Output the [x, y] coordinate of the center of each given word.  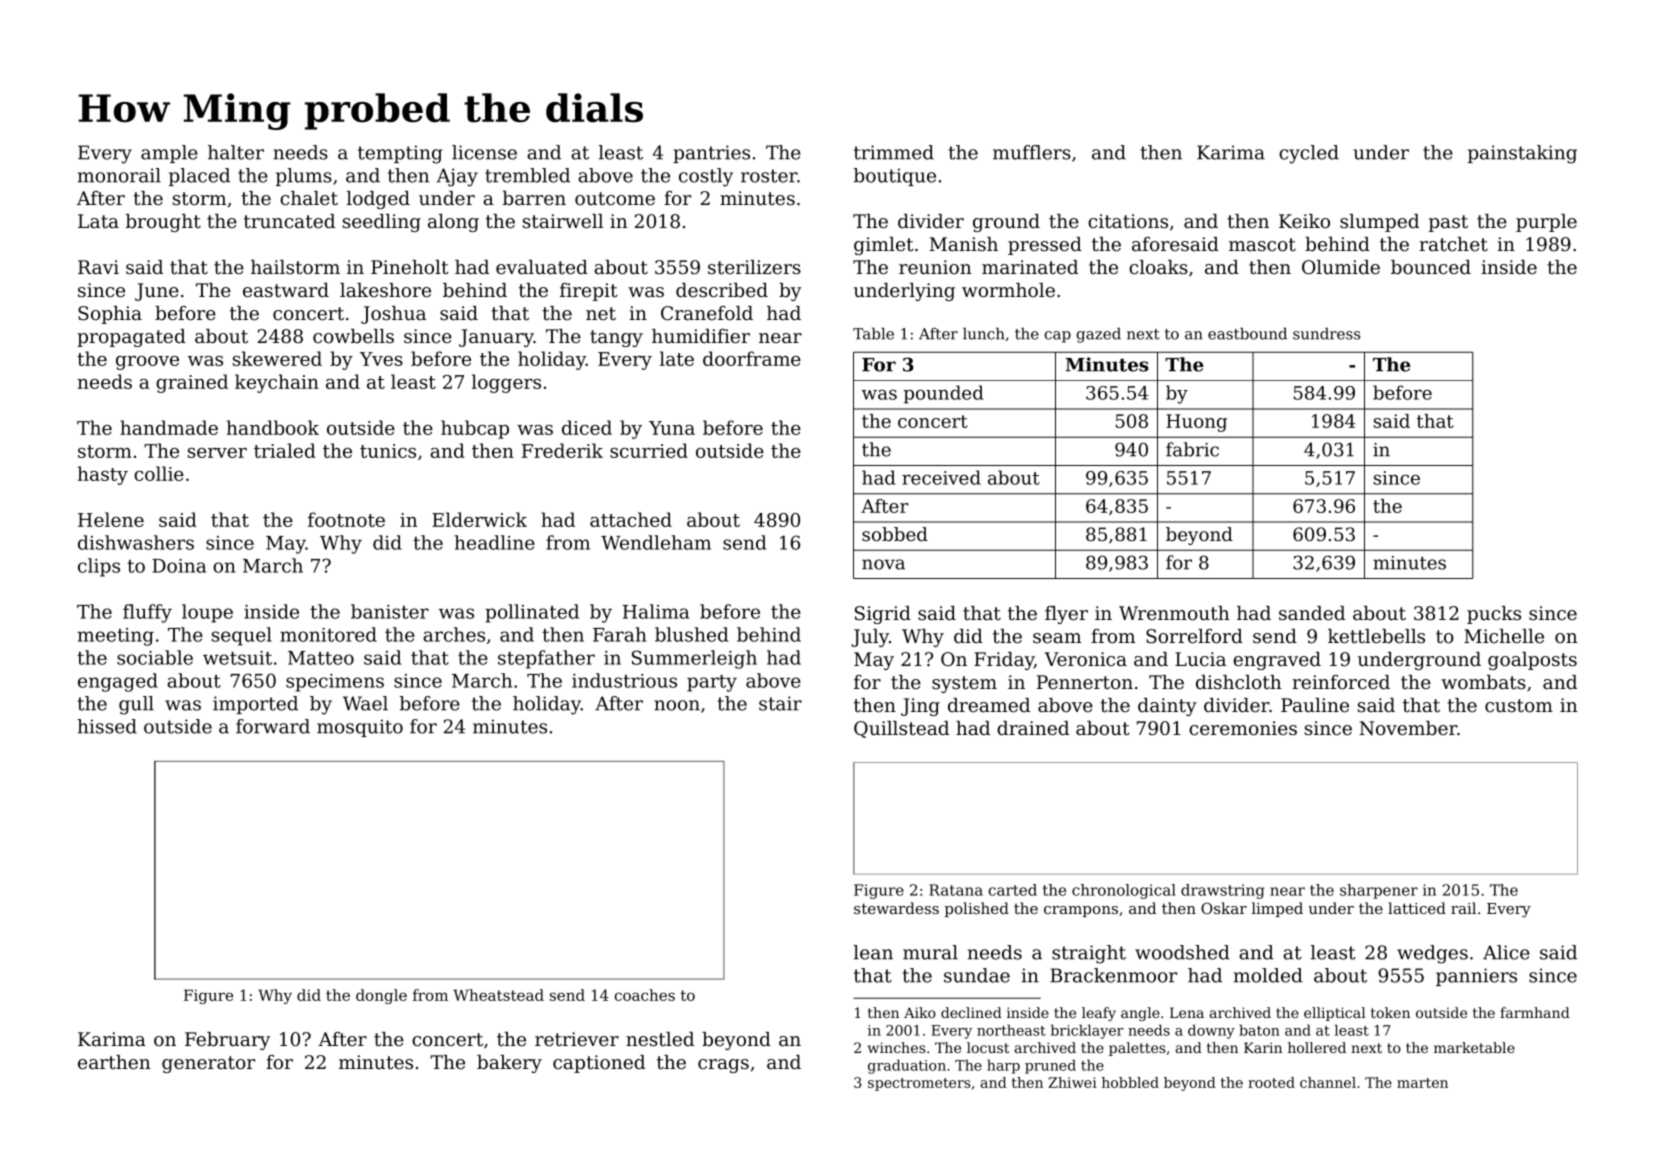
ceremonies [1243, 728]
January [496, 338]
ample [169, 154]
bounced [1431, 267]
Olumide [1341, 267]
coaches [645, 995]
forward [273, 726]
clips [99, 567]
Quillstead [901, 729]
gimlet [883, 246]
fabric [1192, 449]
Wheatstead [498, 995]
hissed [107, 726]
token [1390, 1012]
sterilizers [754, 267]
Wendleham [656, 542]
